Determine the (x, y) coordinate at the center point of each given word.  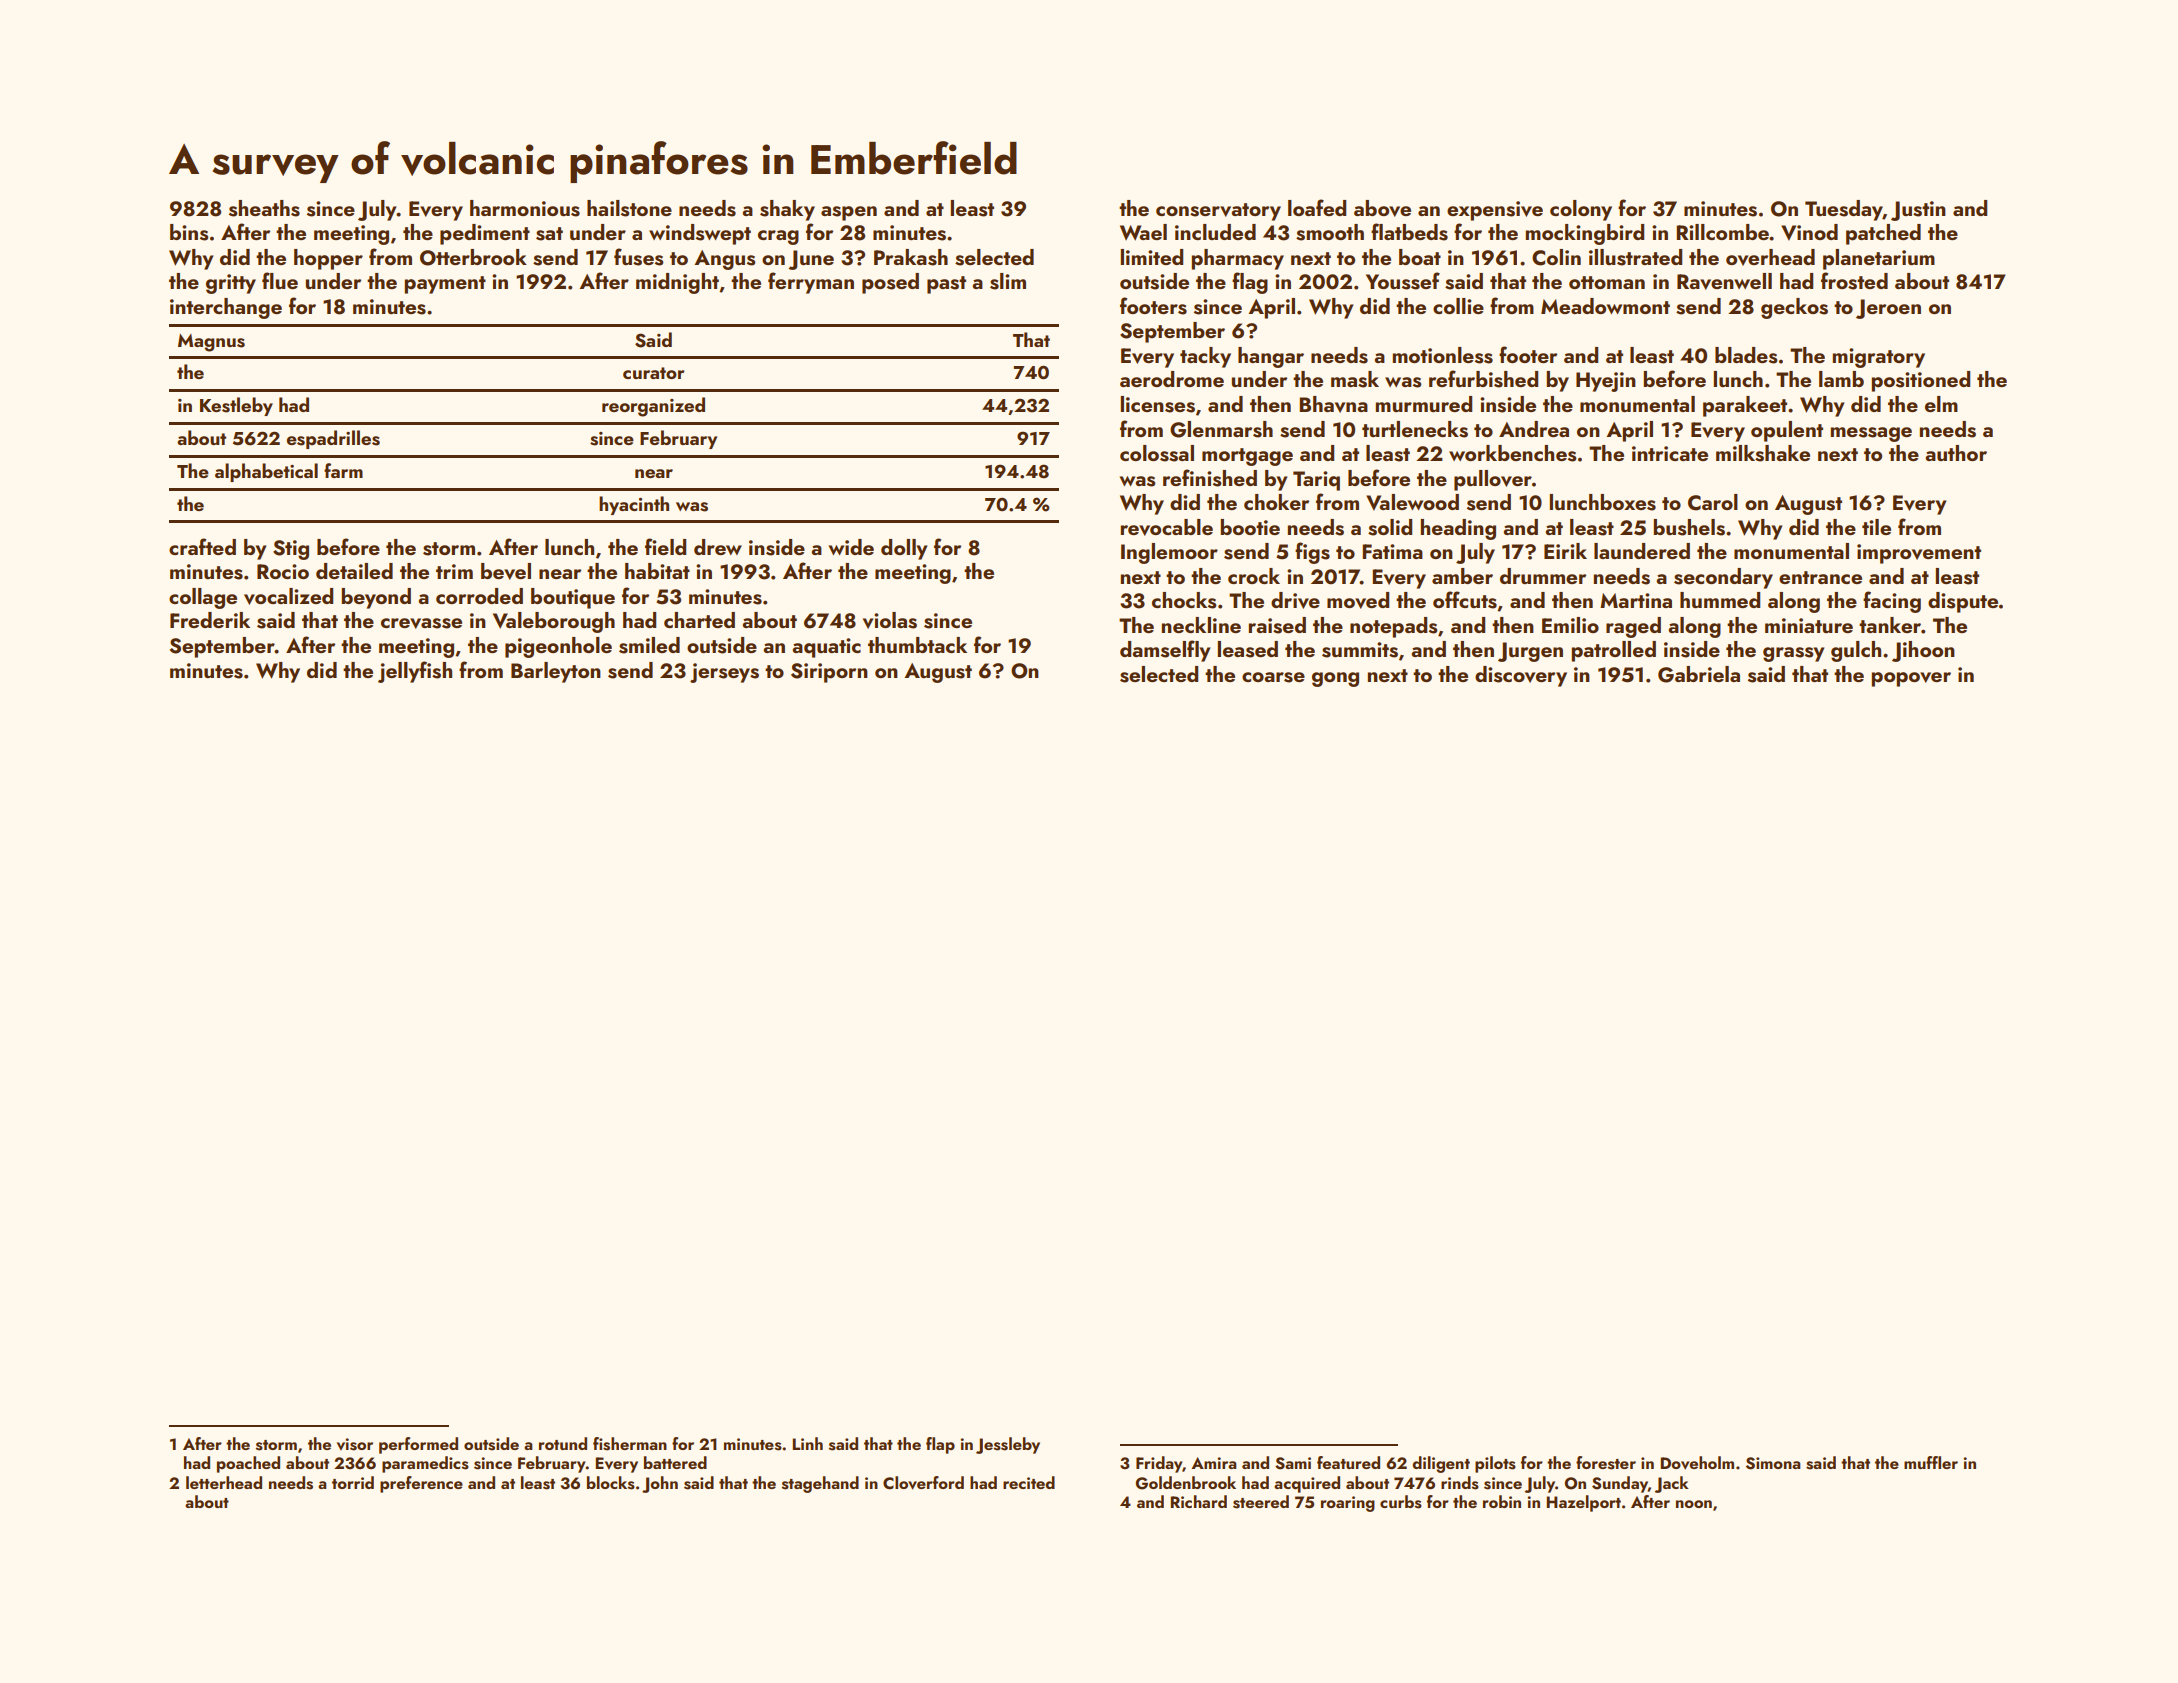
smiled (649, 645)
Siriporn (829, 673)
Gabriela (1699, 674)
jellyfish (415, 672)
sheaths (264, 208)
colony (1581, 210)
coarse (1273, 677)
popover (1911, 679)
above (1382, 208)
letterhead (224, 1482)
